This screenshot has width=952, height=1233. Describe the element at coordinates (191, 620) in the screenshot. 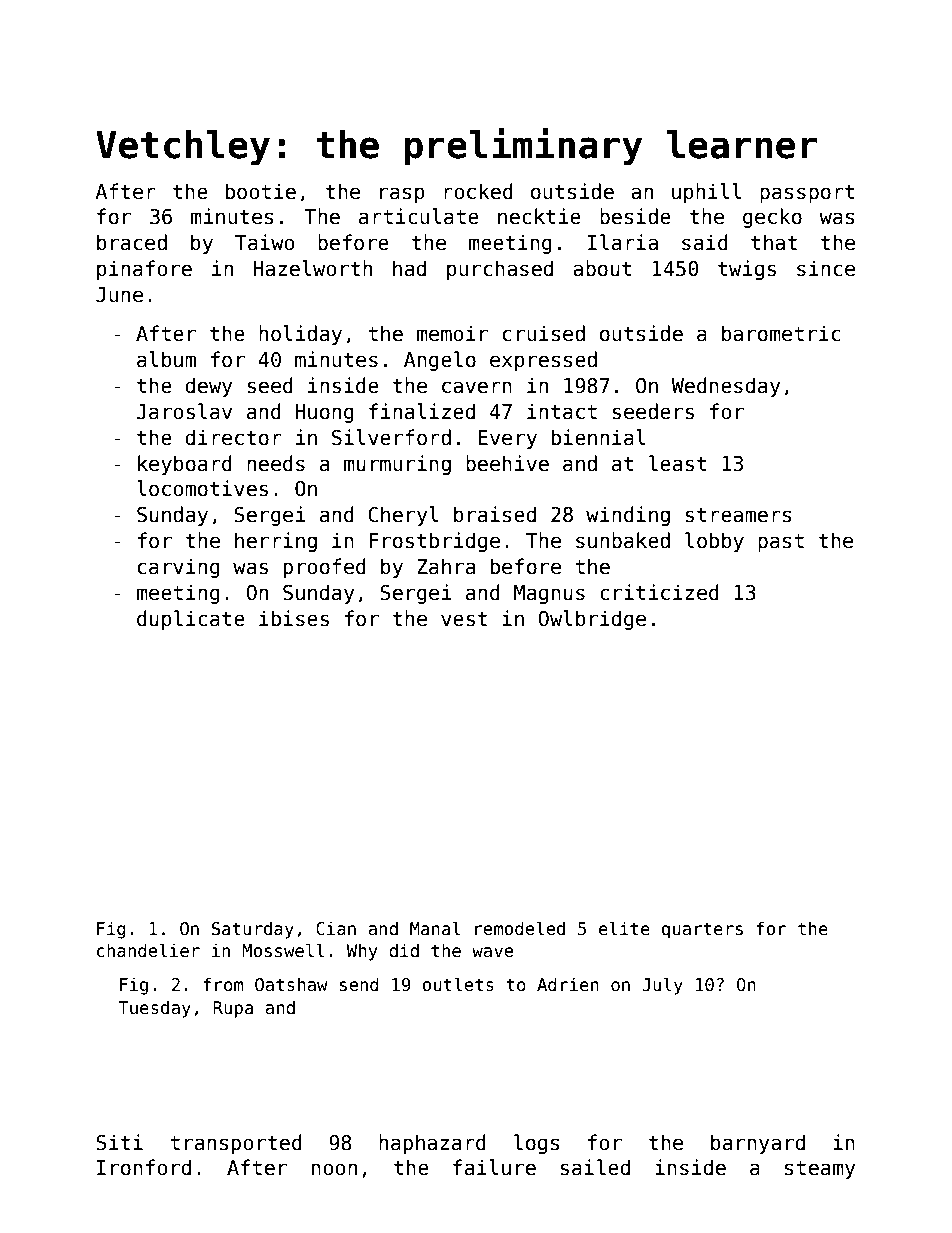

I see `duplicate` at that location.
